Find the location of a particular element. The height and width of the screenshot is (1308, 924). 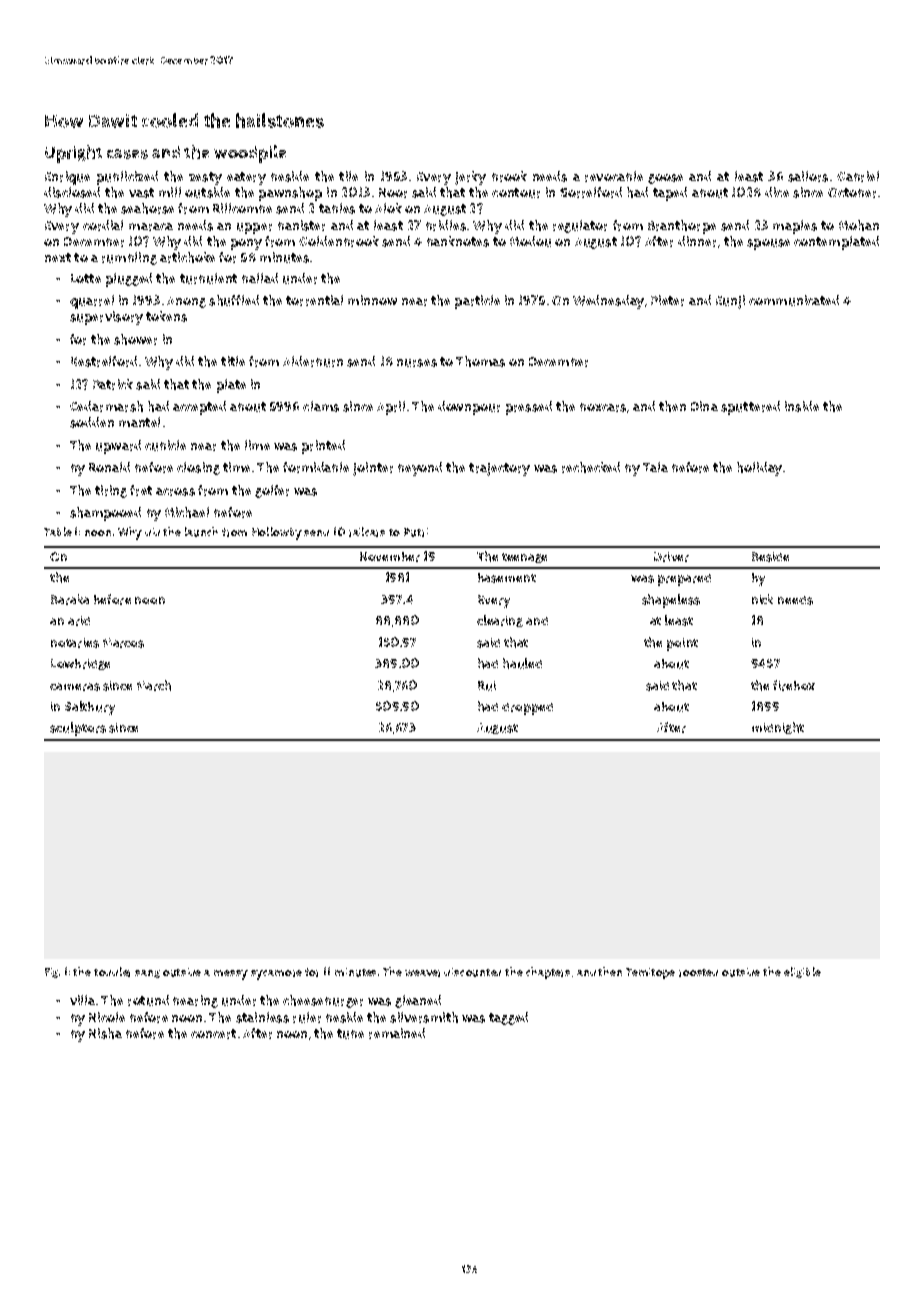

midnight is located at coordinates (778, 728).
